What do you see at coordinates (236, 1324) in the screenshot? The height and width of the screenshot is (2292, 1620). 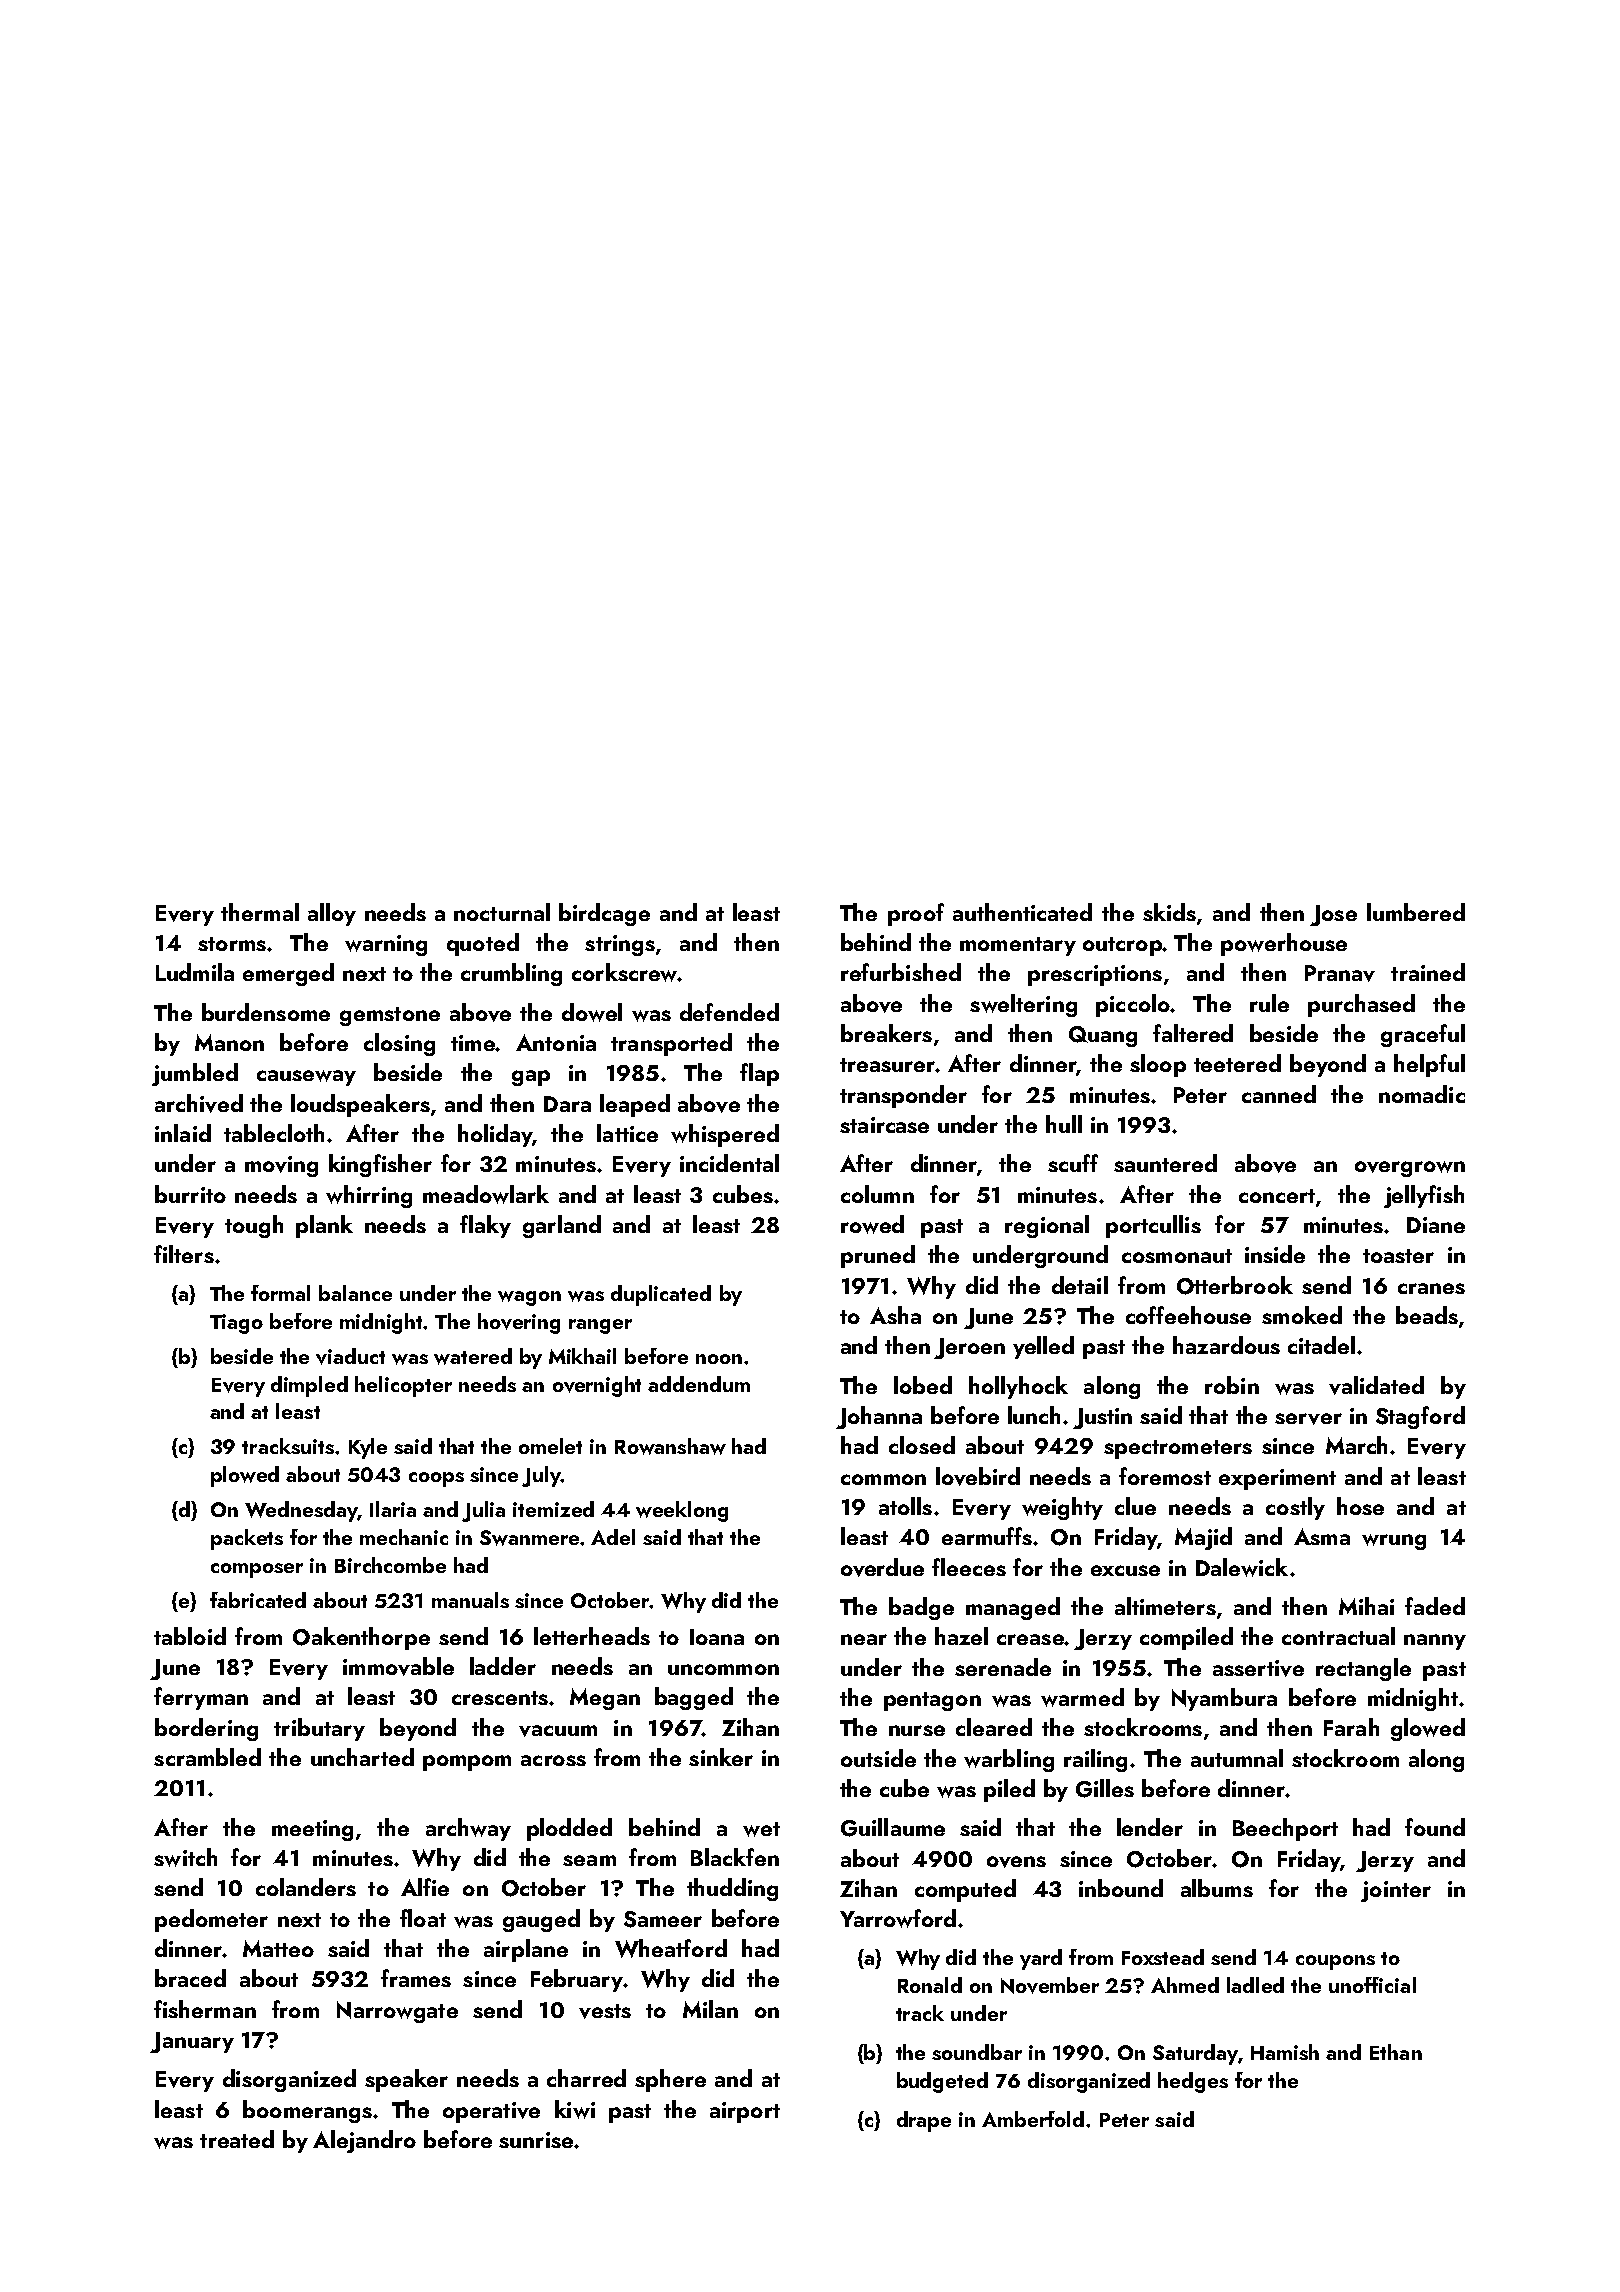 I see `Tiago` at bounding box center [236, 1324].
